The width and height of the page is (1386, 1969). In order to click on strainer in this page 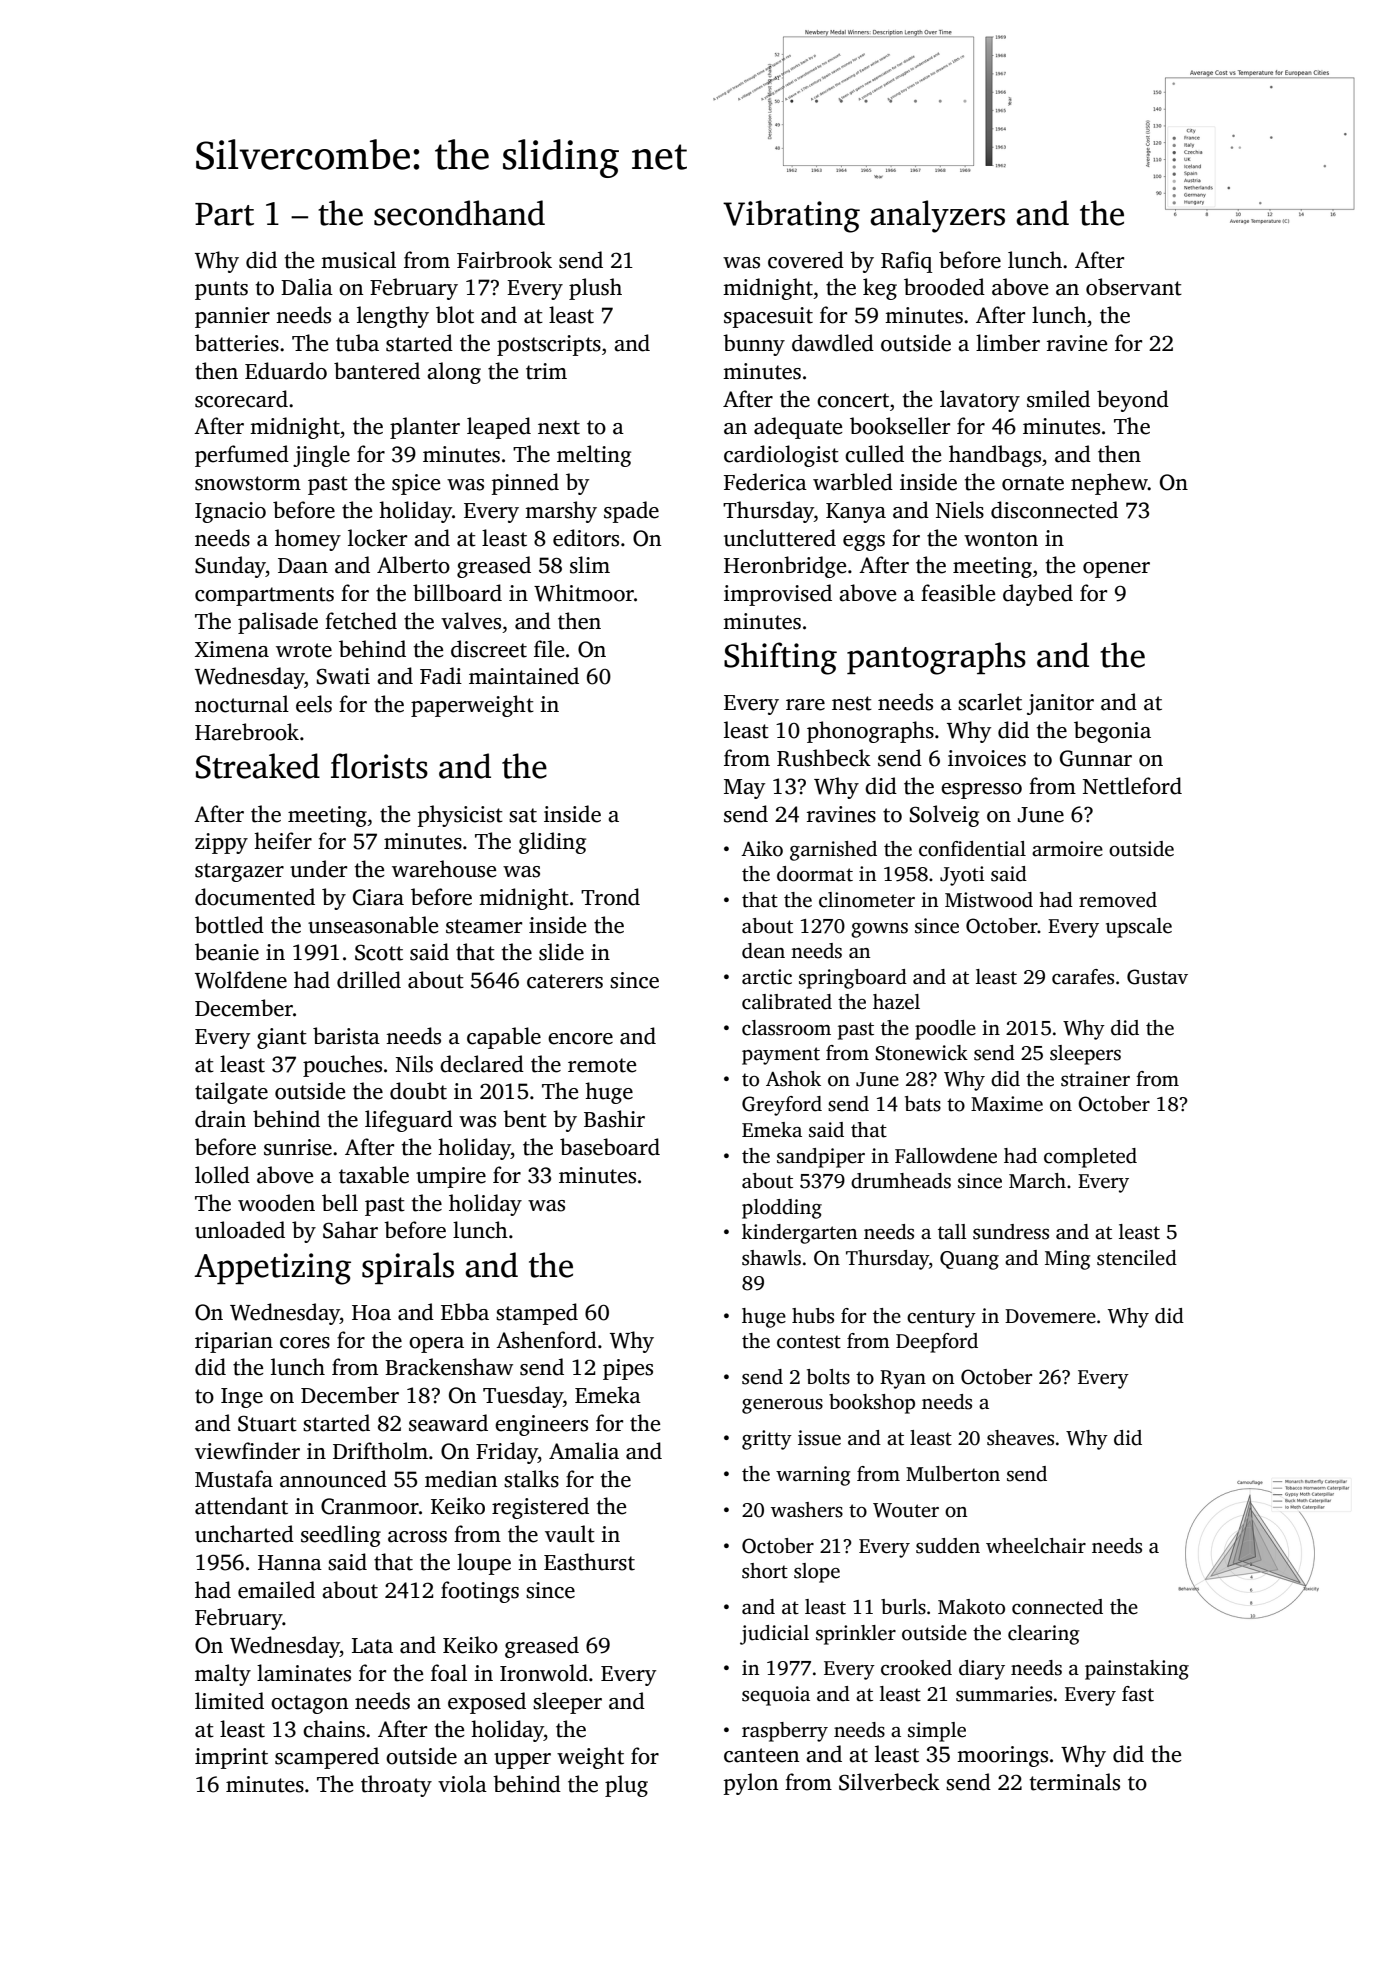, I will do `click(1095, 1079)`.
